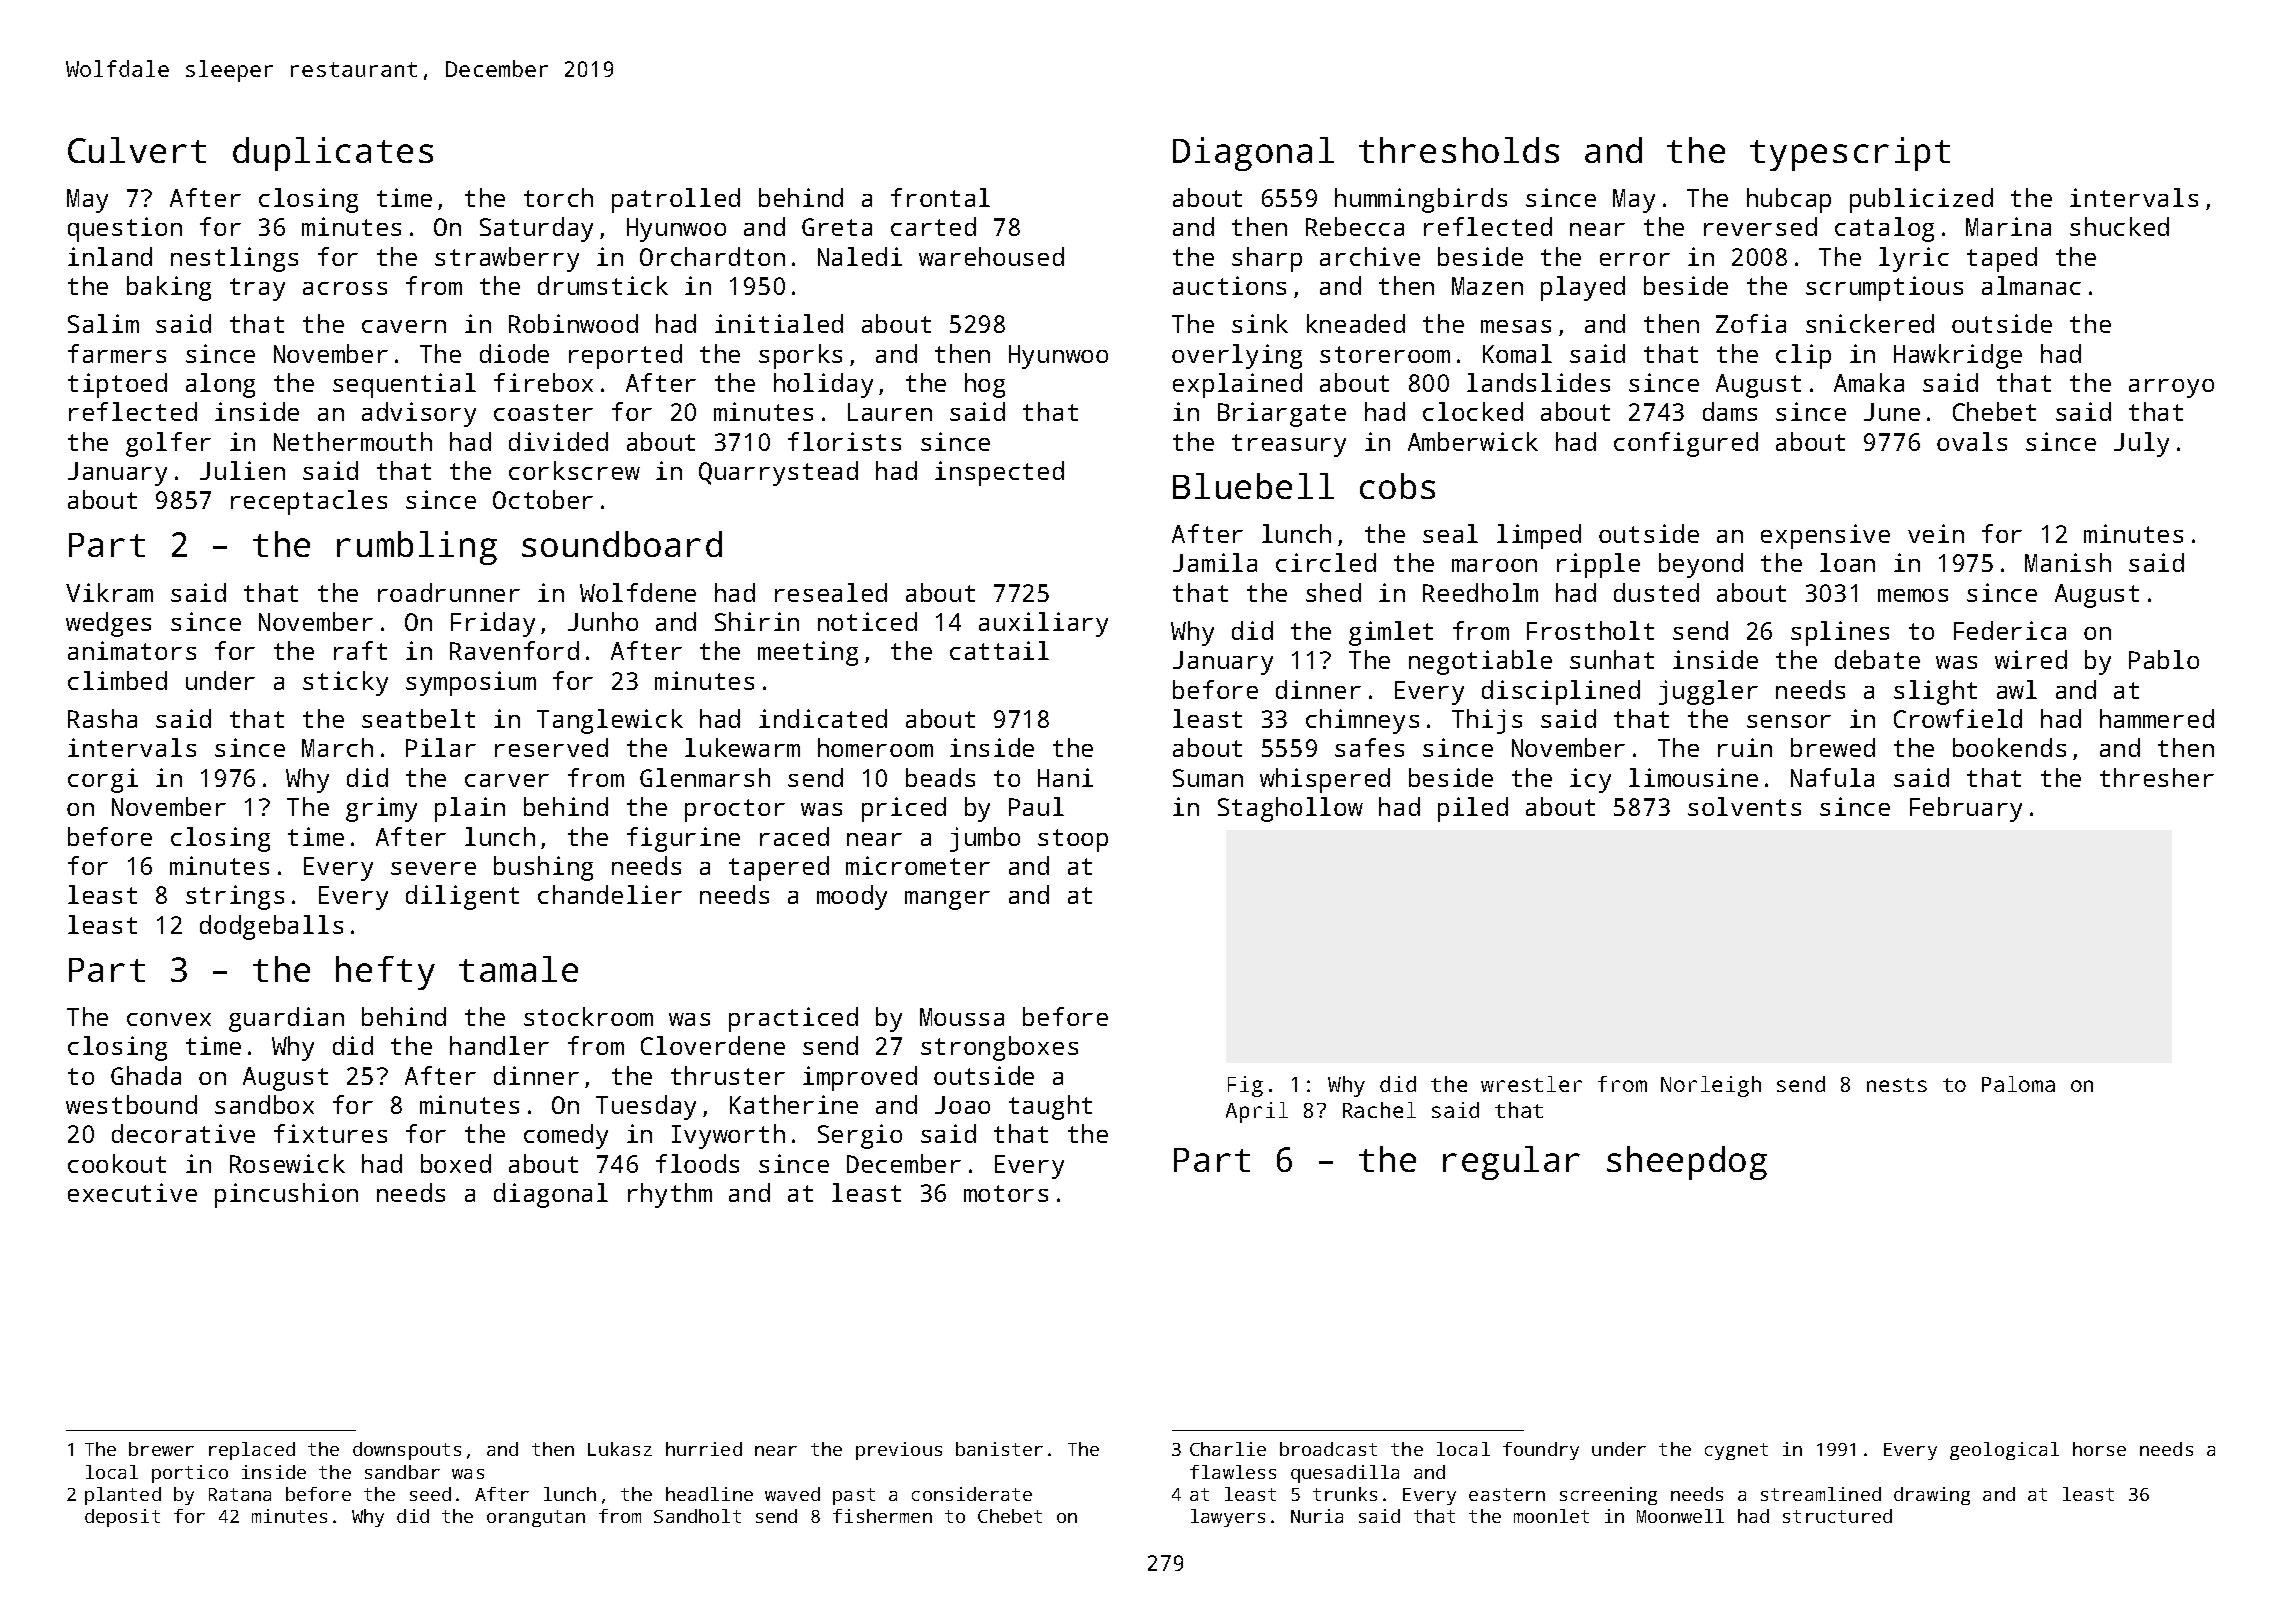  I want to click on taught, so click(1050, 1107).
